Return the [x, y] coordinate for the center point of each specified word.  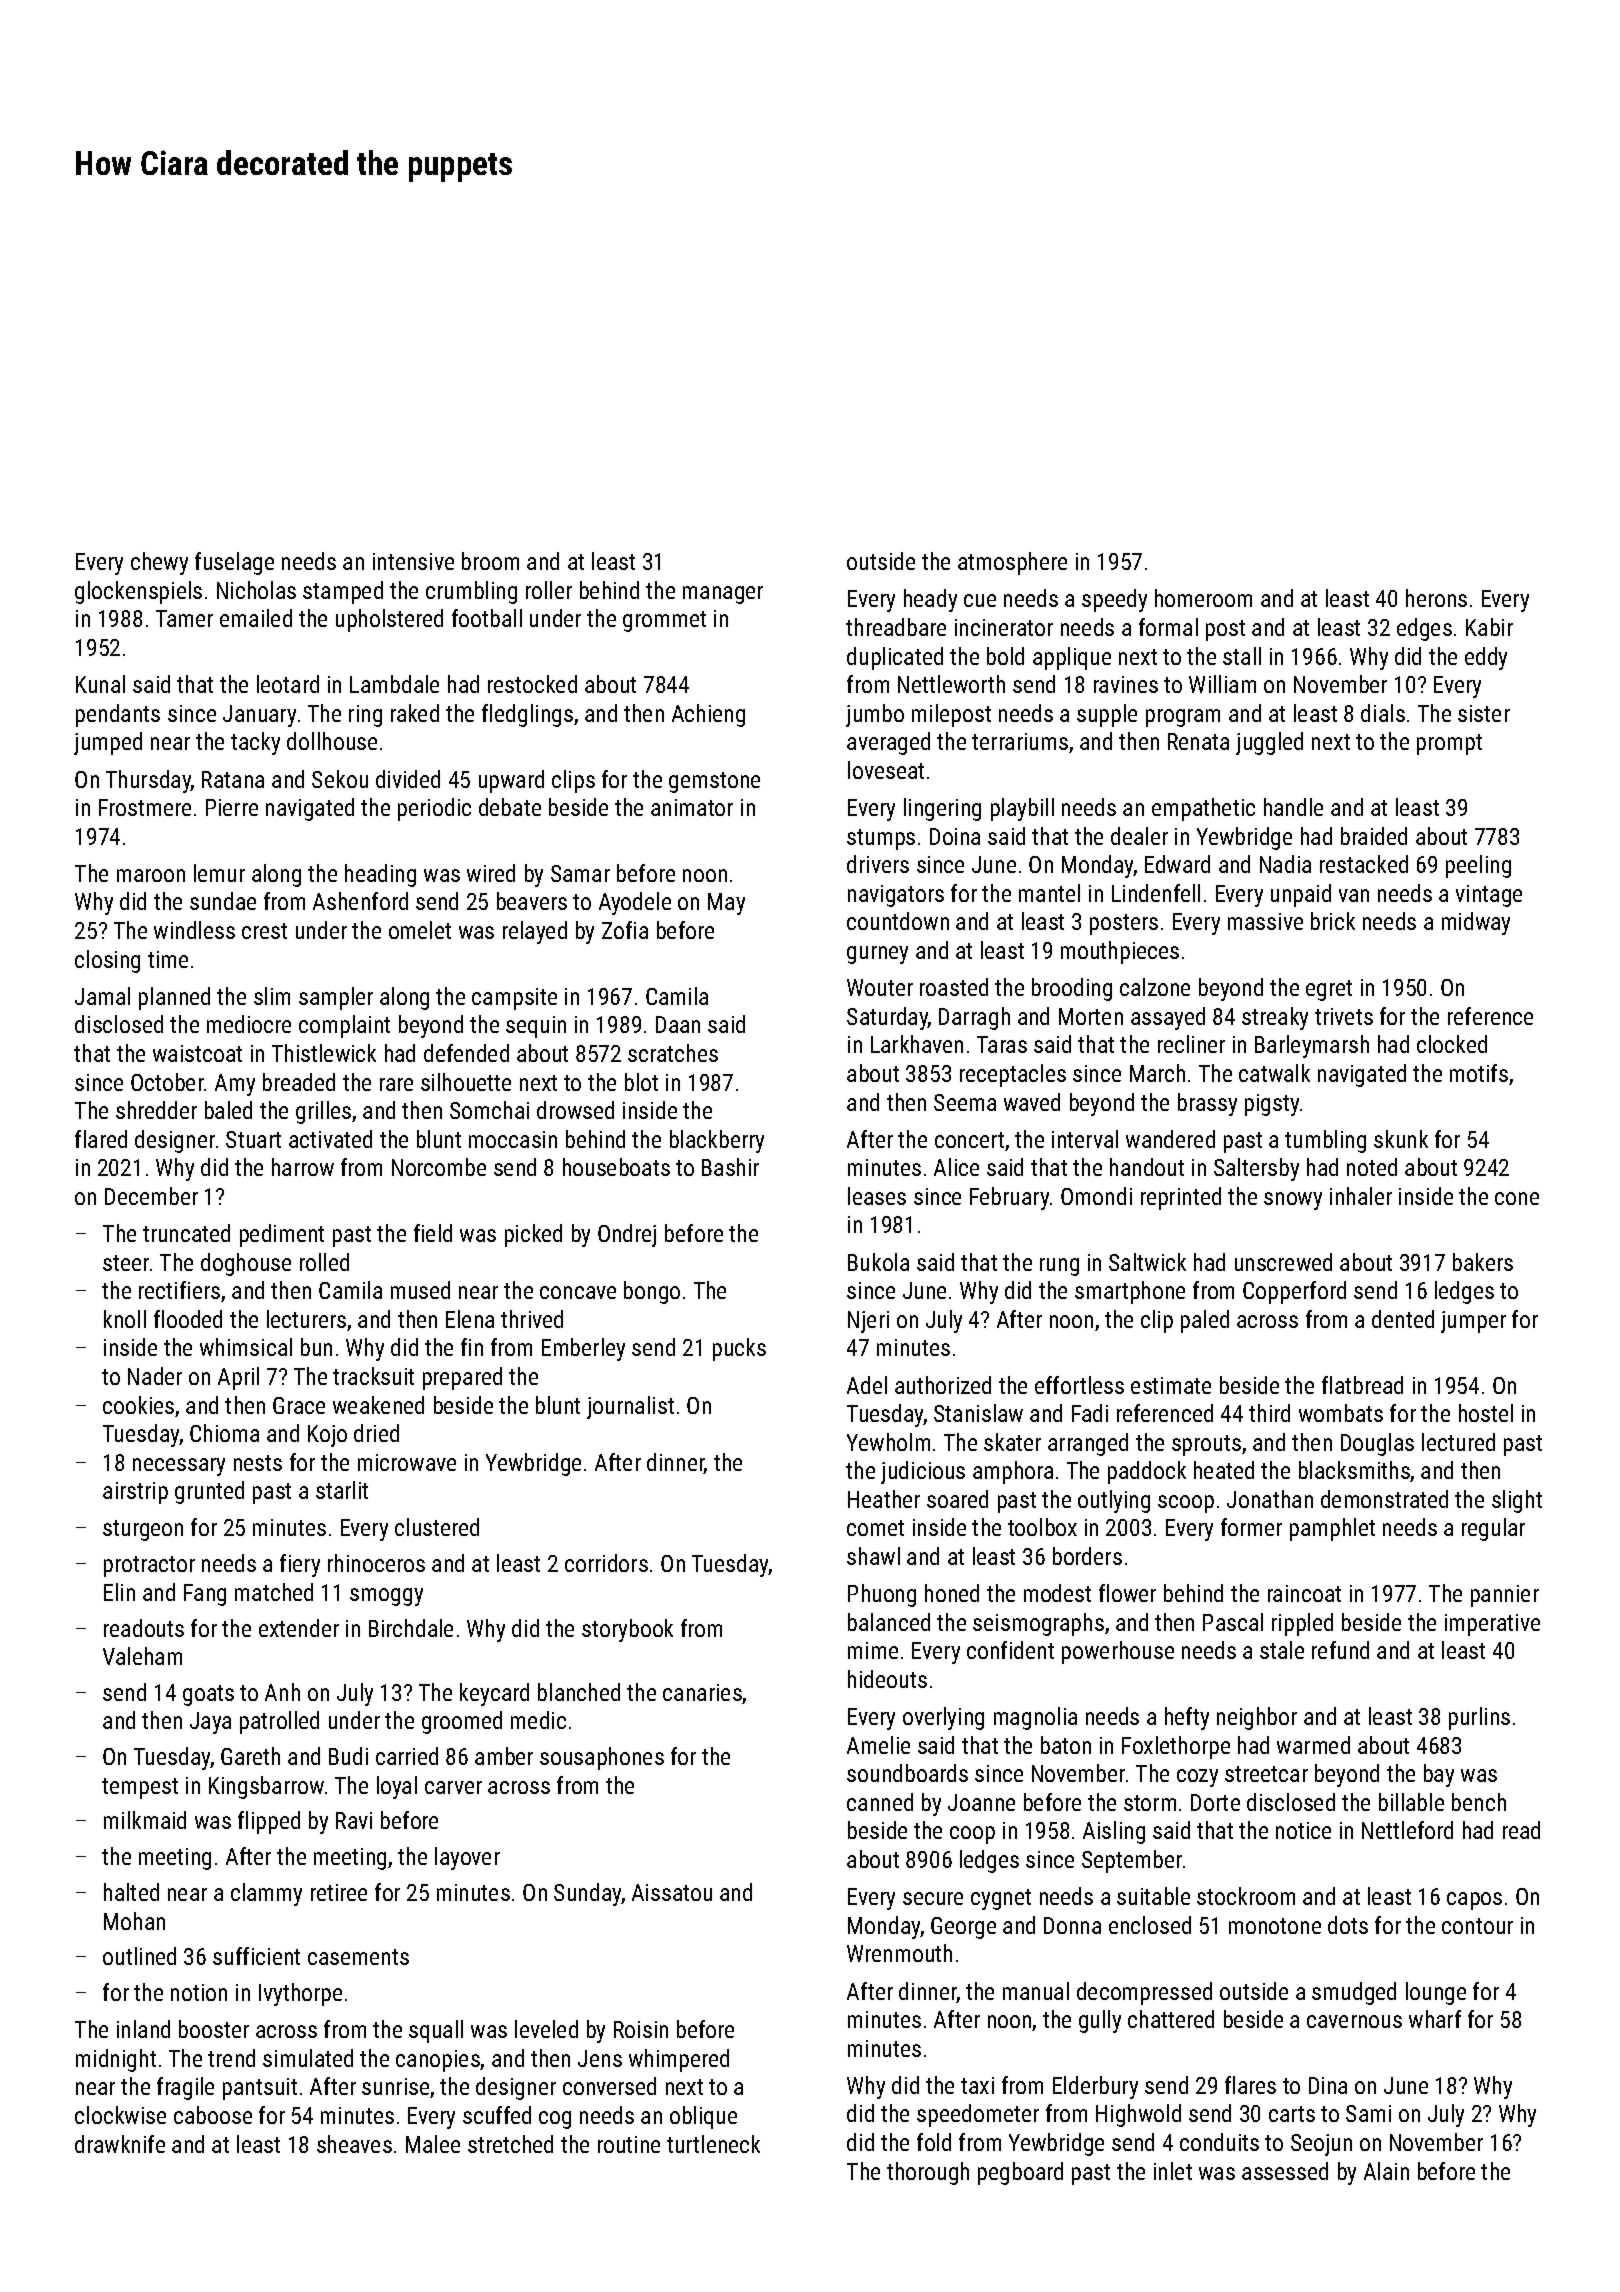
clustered [437, 1527]
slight [1517, 1501]
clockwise [120, 2115]
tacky [255, 743]
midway [1476, 923]
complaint [344, 1026]
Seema [965, 1102]
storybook [627, 1630]
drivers [878, 864]
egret [1329, 990]
